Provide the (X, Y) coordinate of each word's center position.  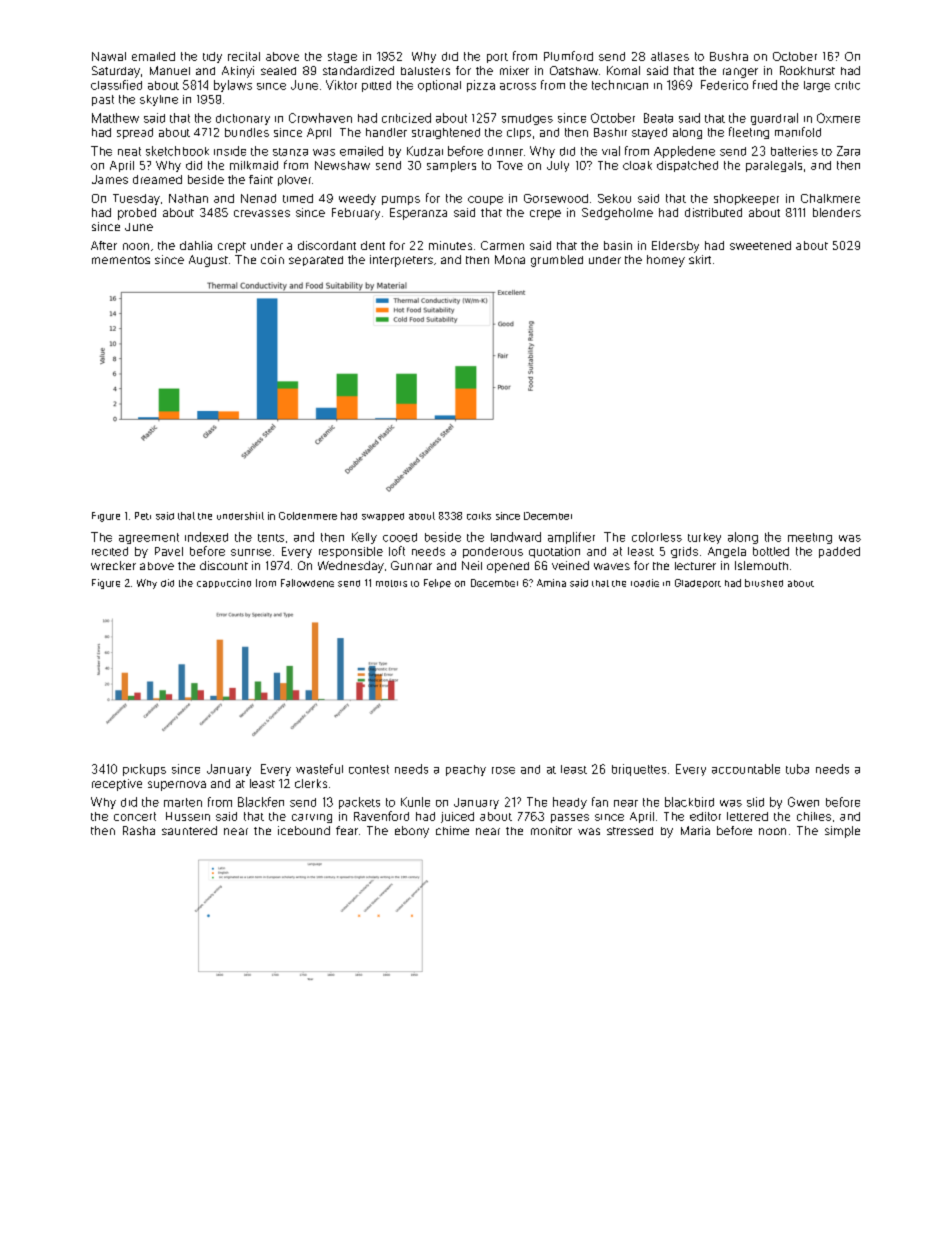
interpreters (401, 261)
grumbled (557, 261)
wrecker (113, 565)
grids (684, 552)
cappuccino (224, 583)
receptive (117, 785)
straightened (446, 133)
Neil (472, 565)
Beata (658, 118)
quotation (554, 552)
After (104, 245)
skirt (700, 259)
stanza (290, 152)
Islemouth (761, 565)
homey (666, 261)
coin (272, 259)
